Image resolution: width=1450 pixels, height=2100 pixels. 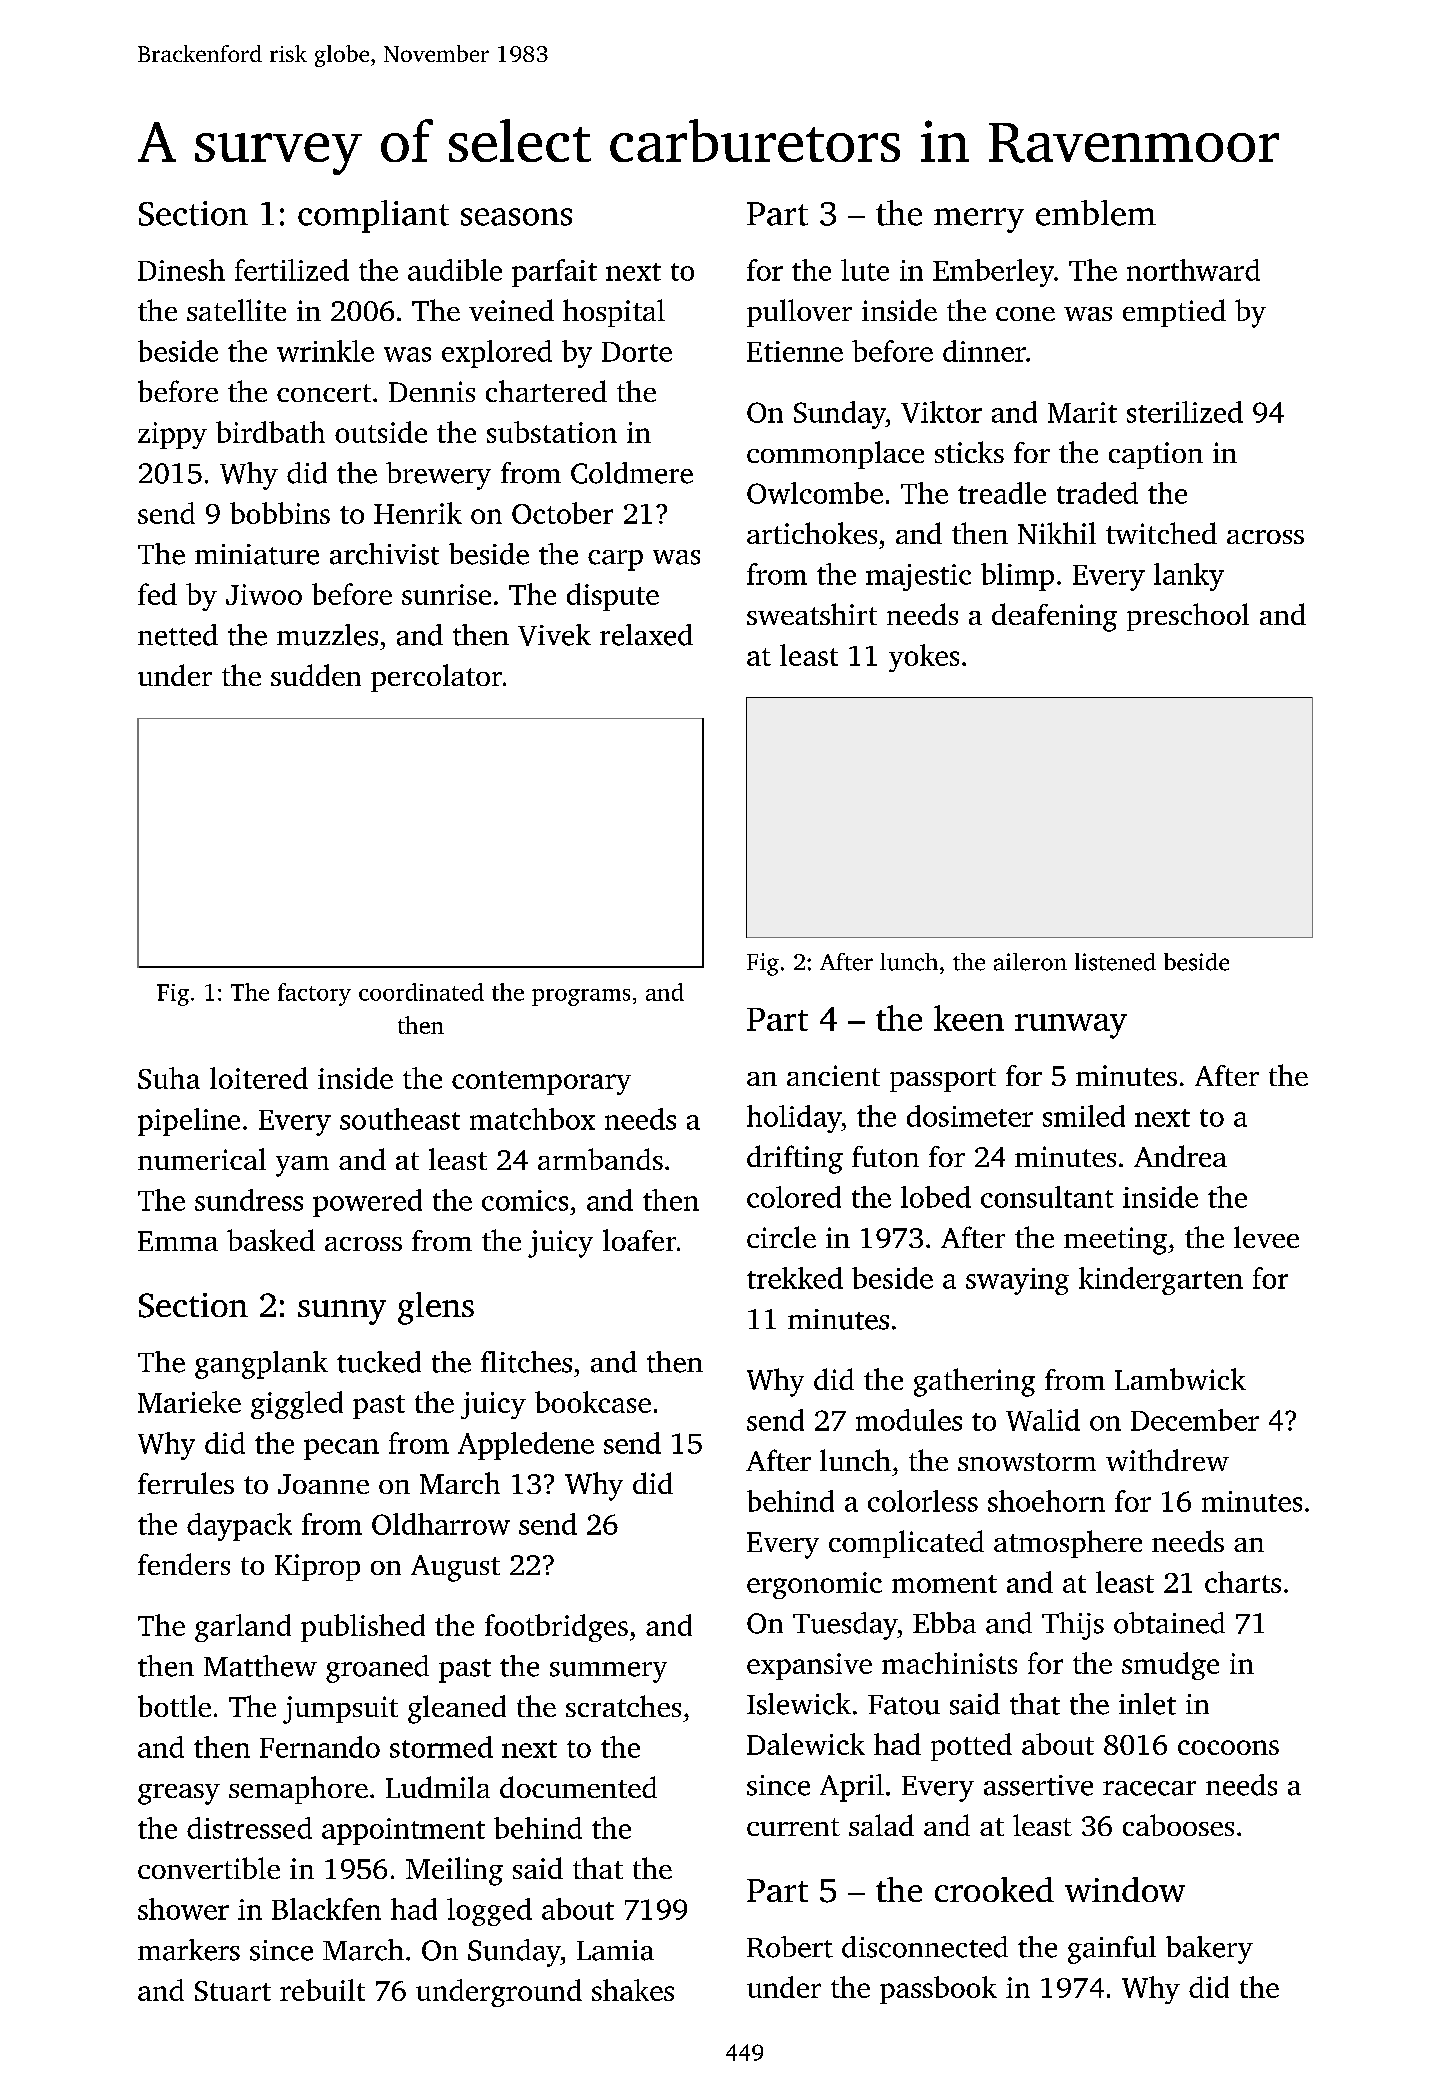 What do you see at coordinates (181, 270) in the screenshot?
I see `Dinesh` at bounding box center [181, 270].
